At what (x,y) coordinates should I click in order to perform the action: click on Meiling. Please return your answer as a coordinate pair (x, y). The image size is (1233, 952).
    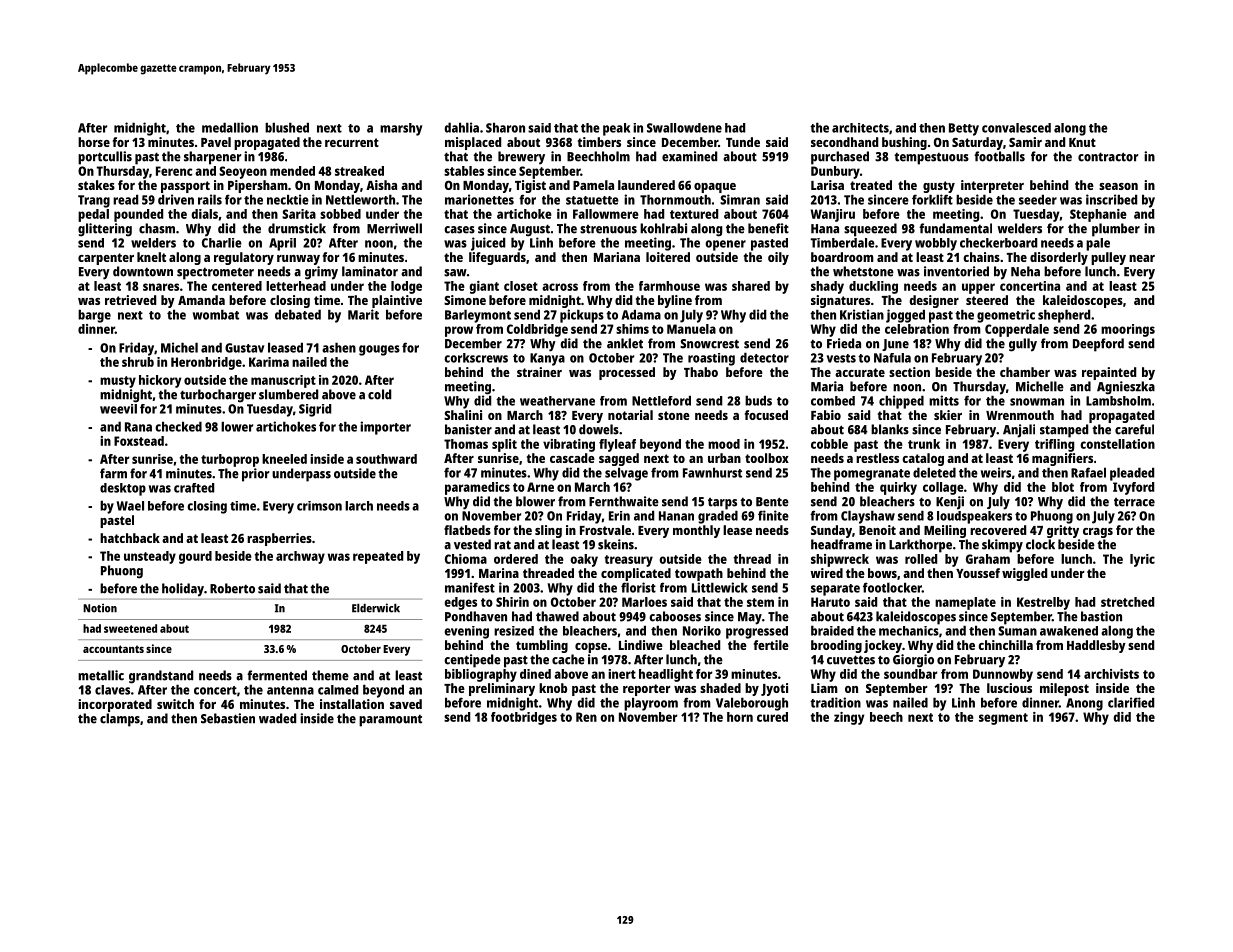
    Looking at the image, I should click on (945, 531).
